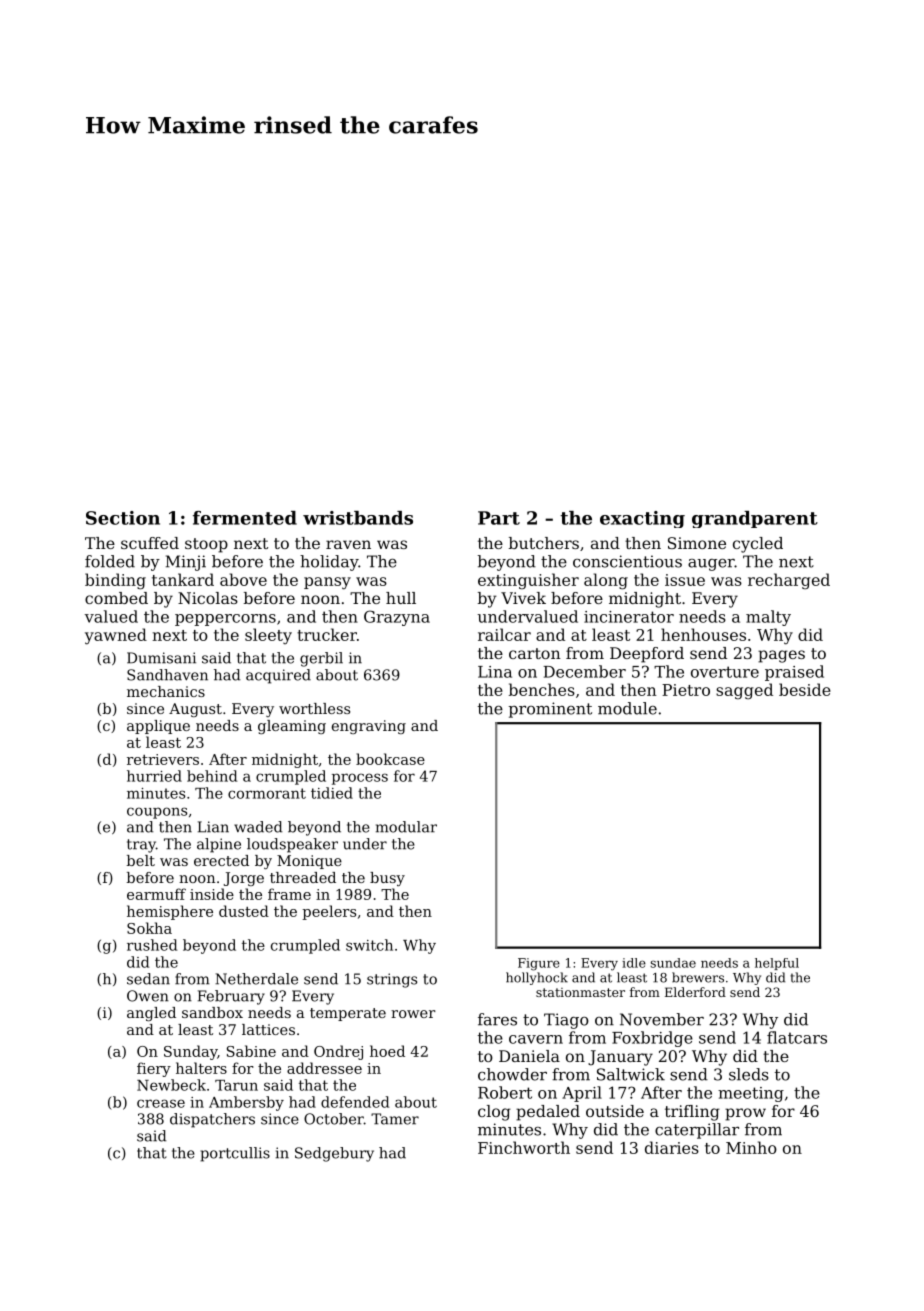 The height and width of the image is (1311, 924). What do you see at coordinates (390, 759) in the image?
I see `bookcase` at bounding box center [390, 759].
